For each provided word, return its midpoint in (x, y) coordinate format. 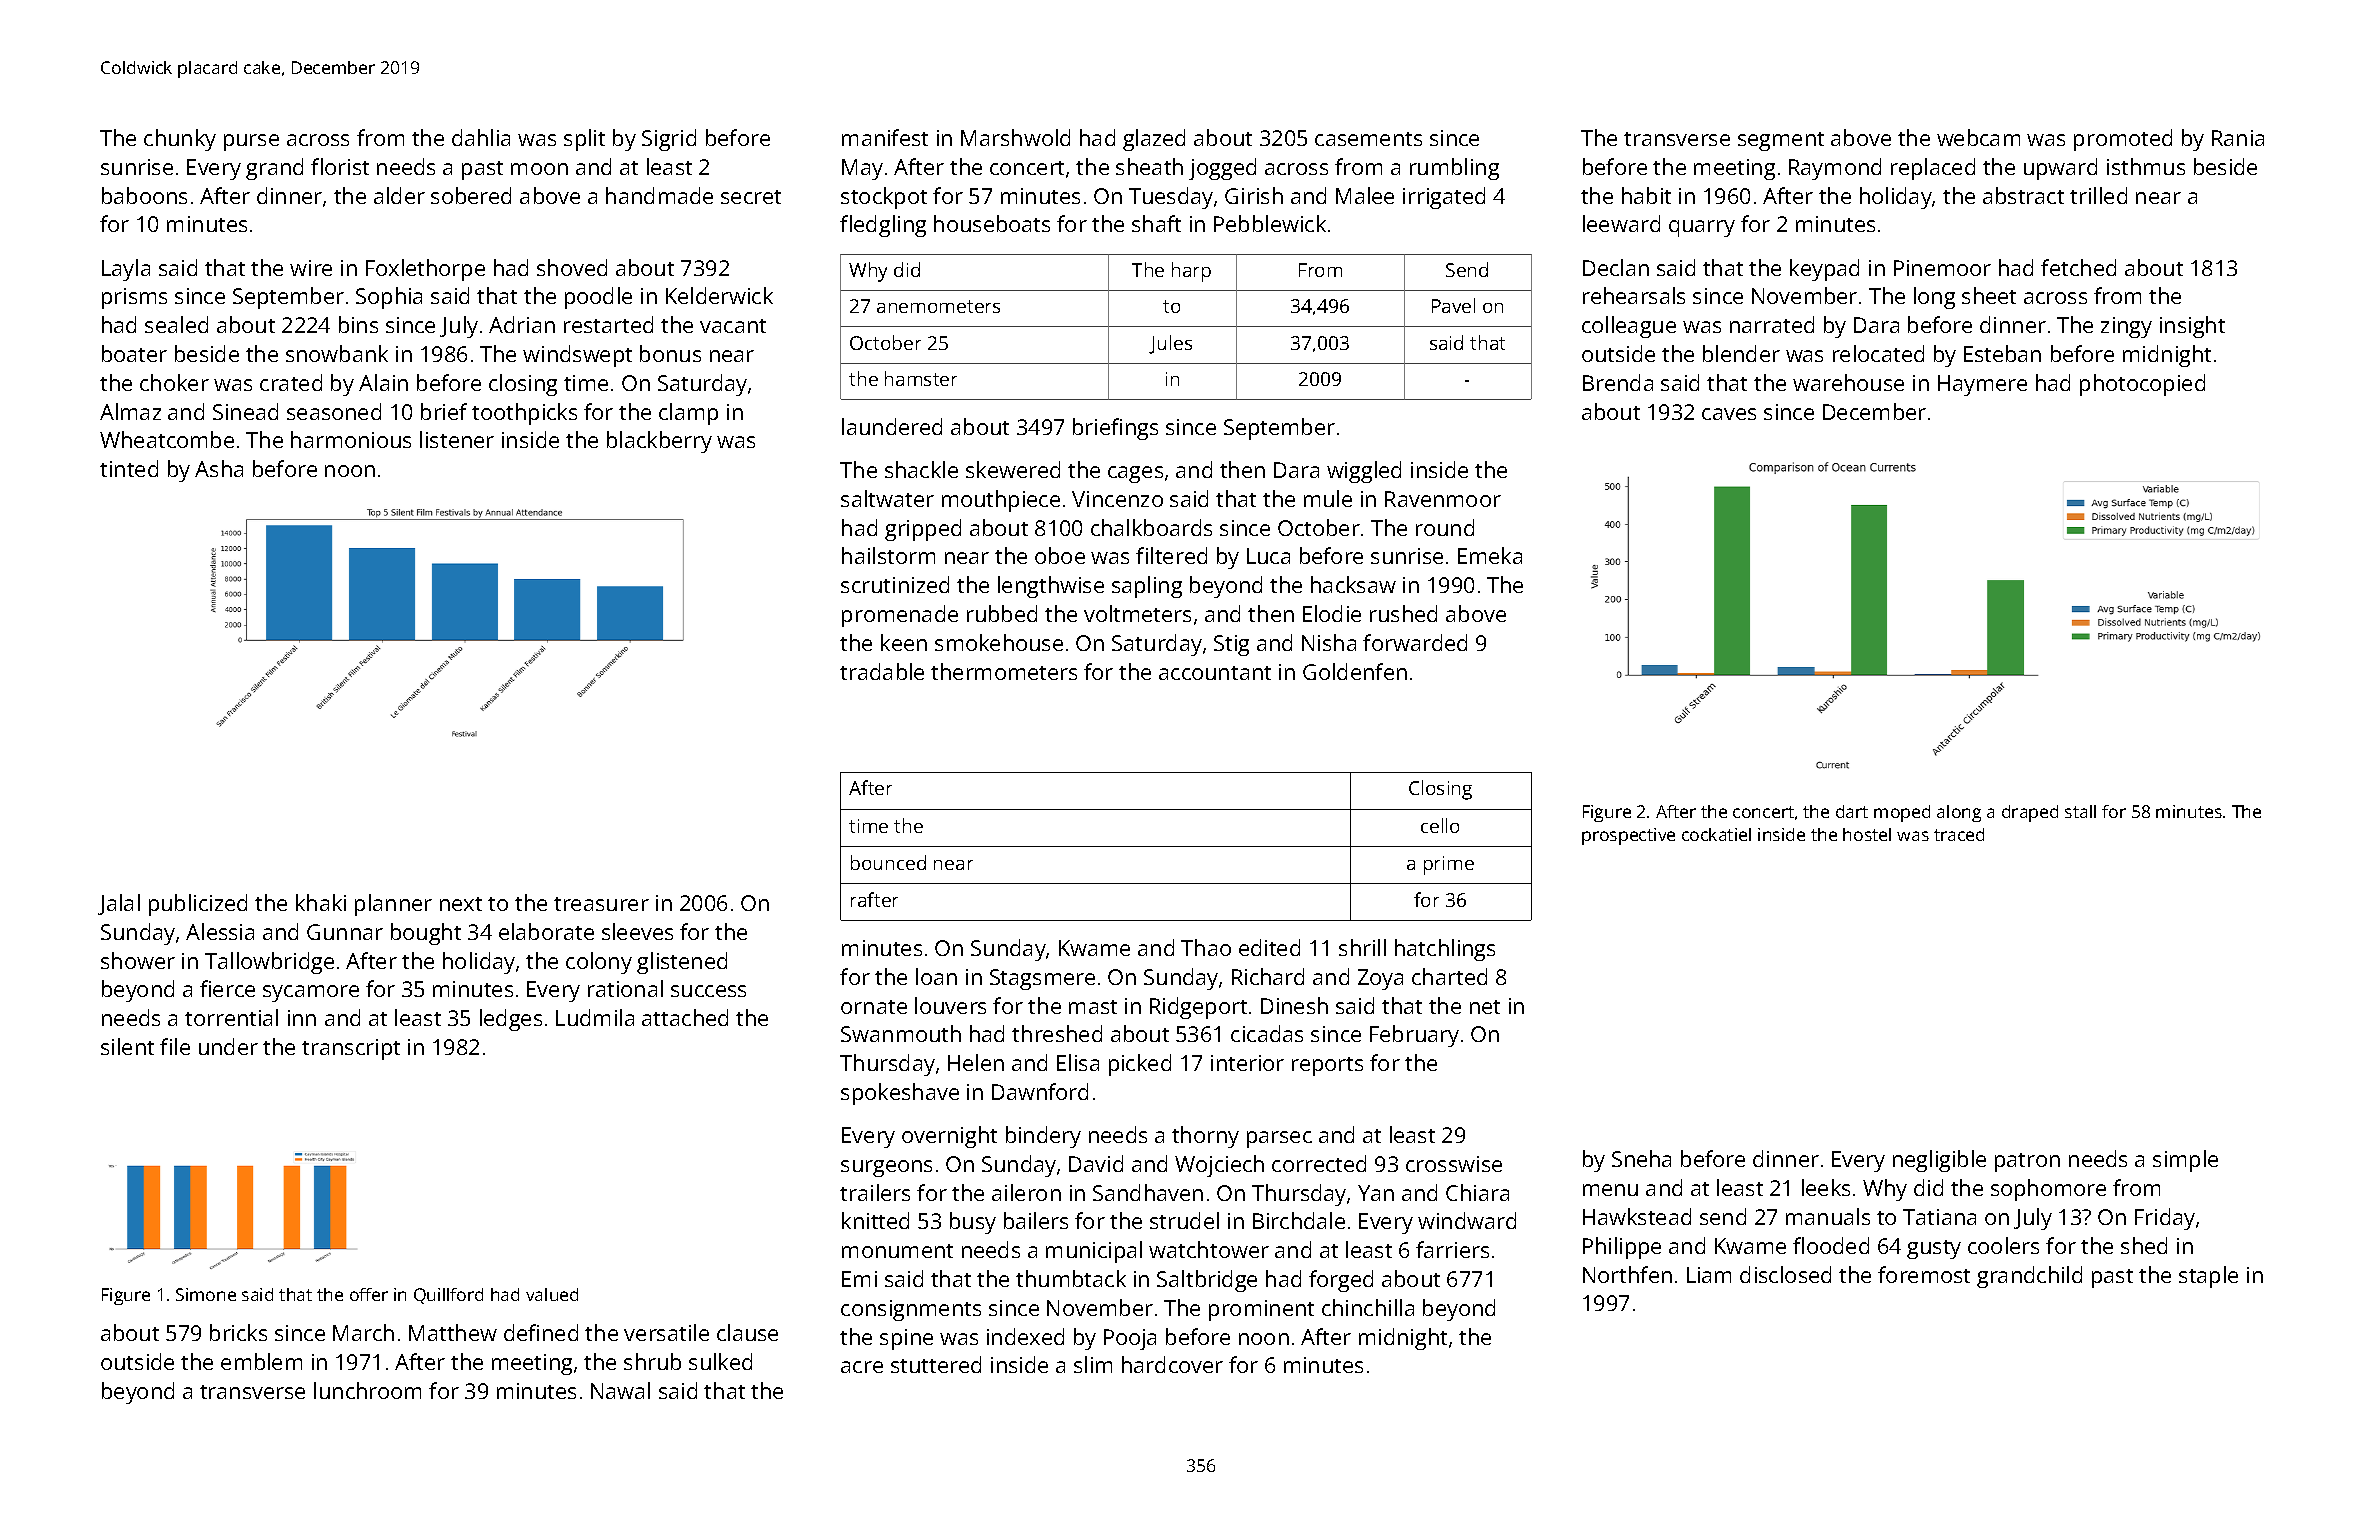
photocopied (2142, 385)
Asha (219, 468)
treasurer (601, 904)
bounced (888, 862)
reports (1327, 1066)
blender (1741, 353)
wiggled (1364, 472)
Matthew (453, 1332)
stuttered (936, 1364)
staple (2208, 1277)
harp (1191, 272)
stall (2080, 811)
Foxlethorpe (425, 270)
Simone (206, 1294)
